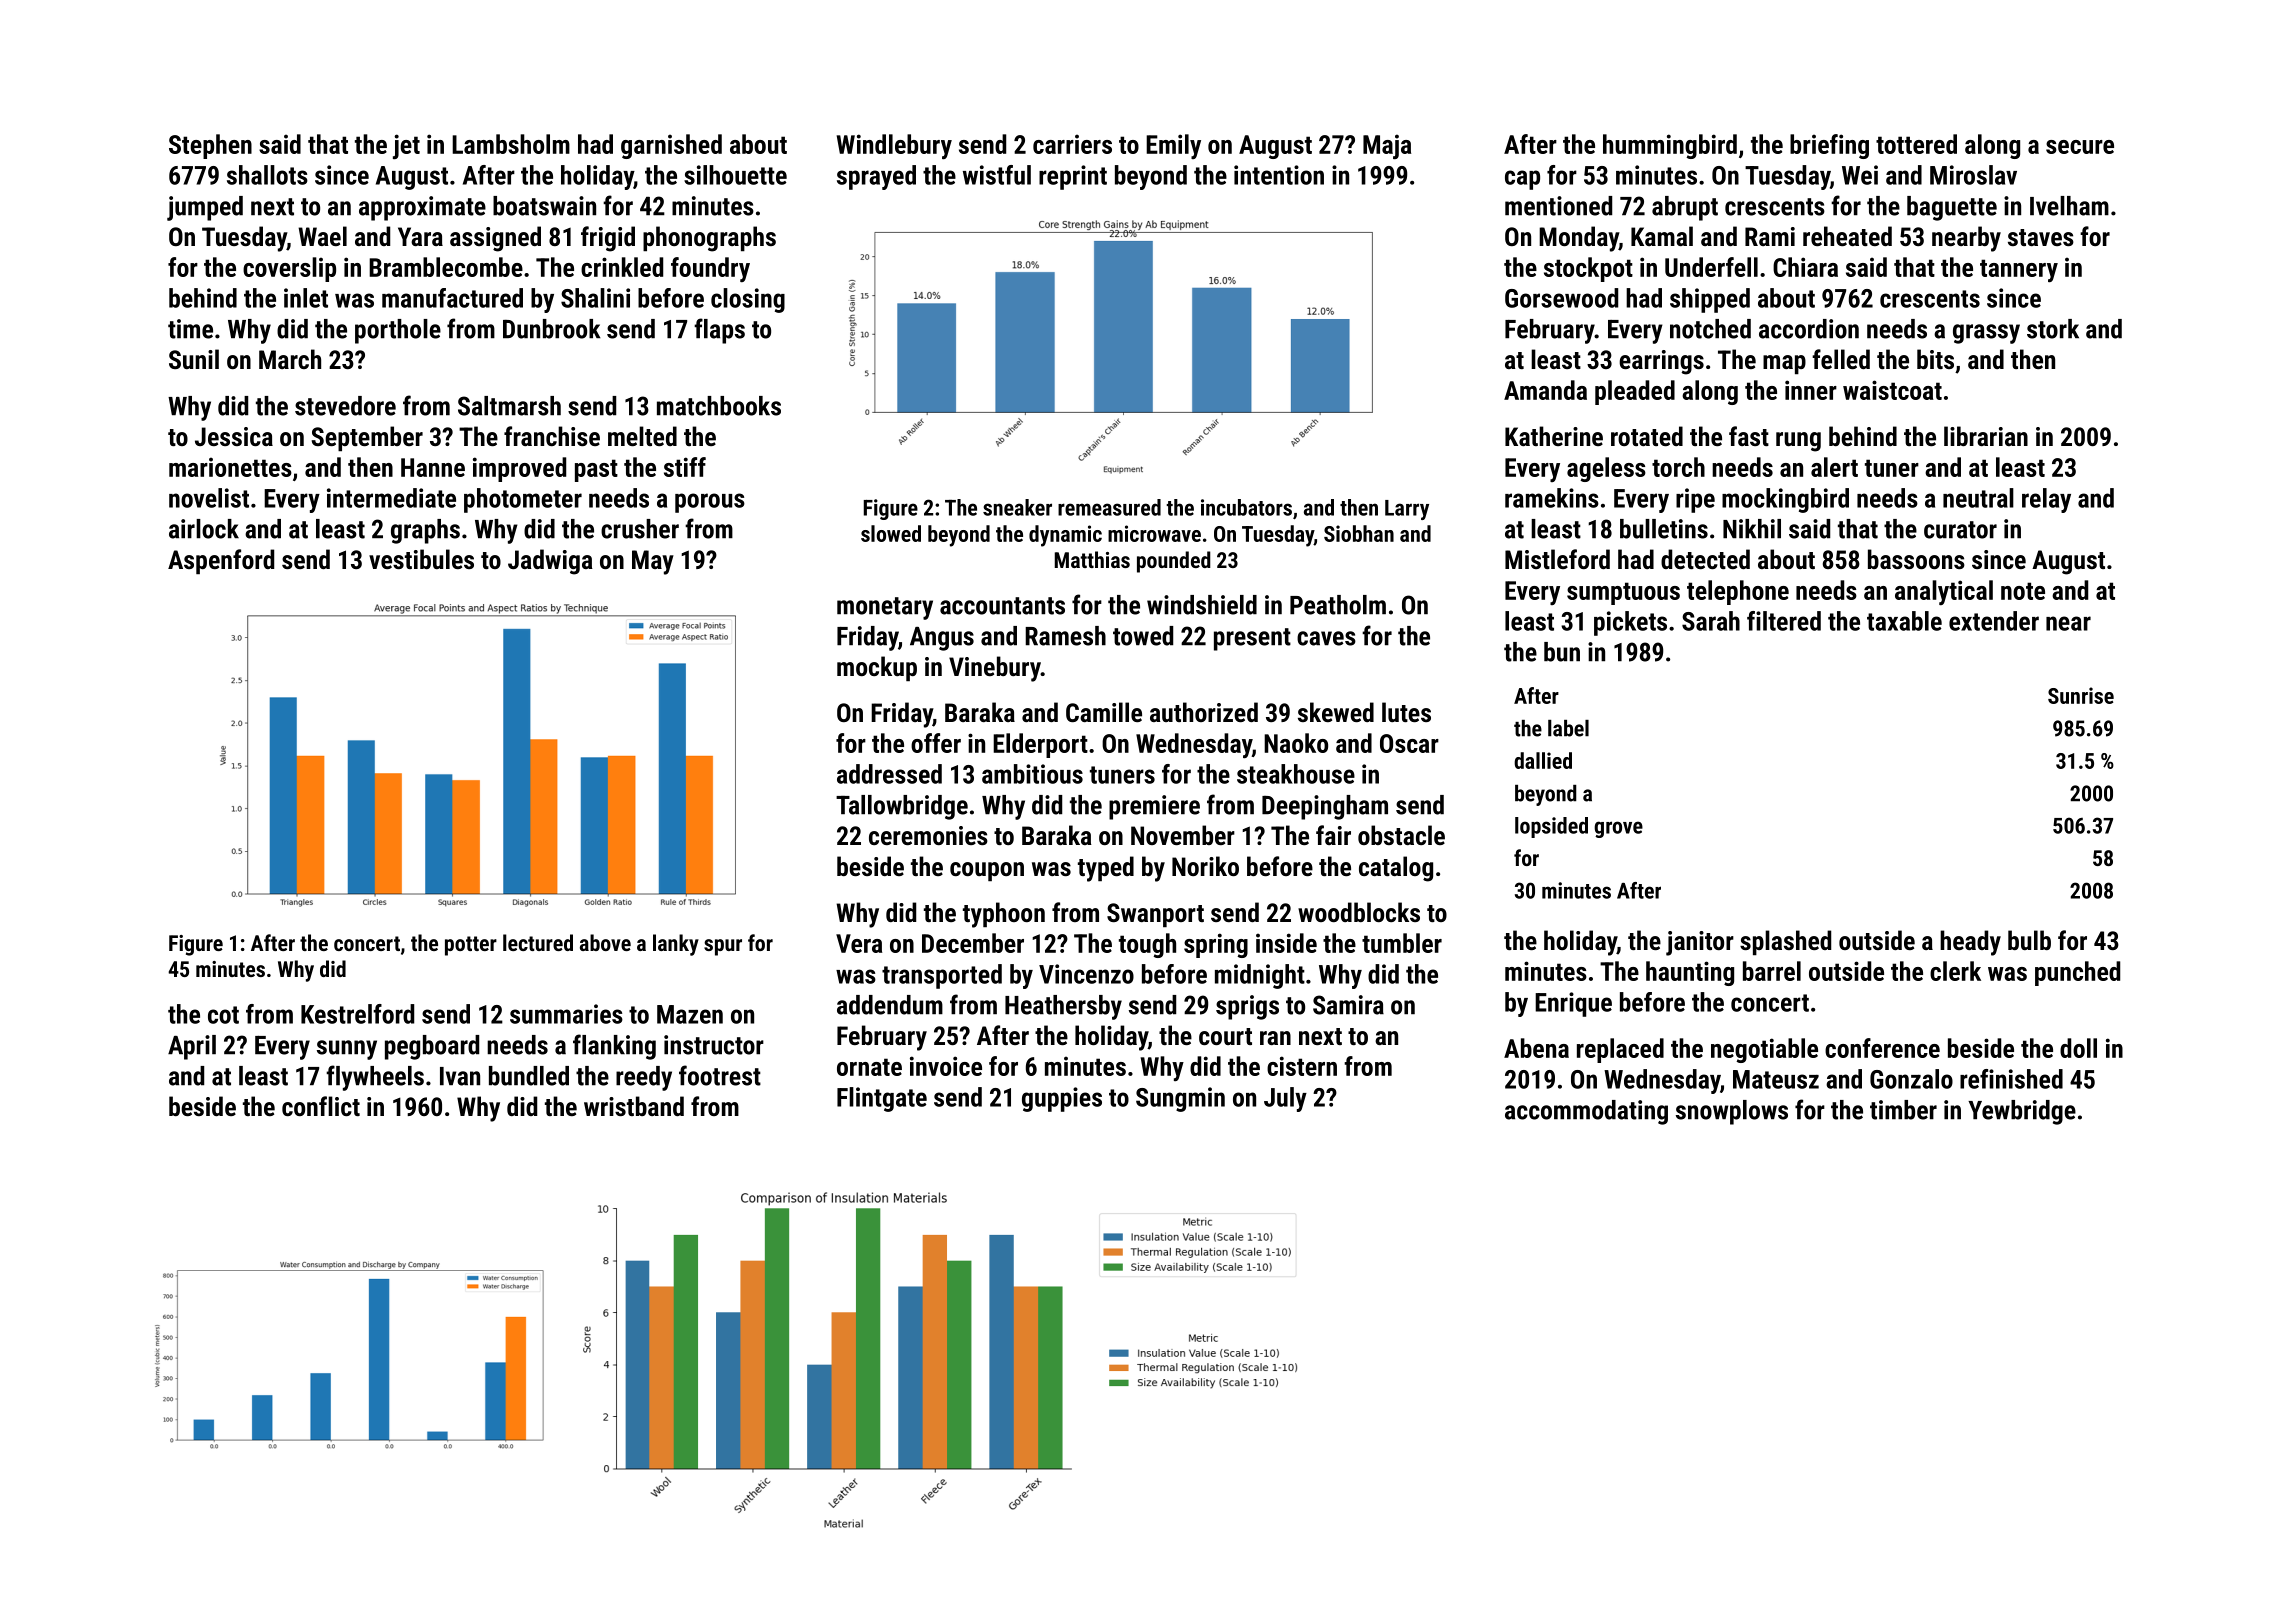 Image resolution: width=2292 pixels, height=1620 pixels. I want to click on bulb, so click(2029, 940).
